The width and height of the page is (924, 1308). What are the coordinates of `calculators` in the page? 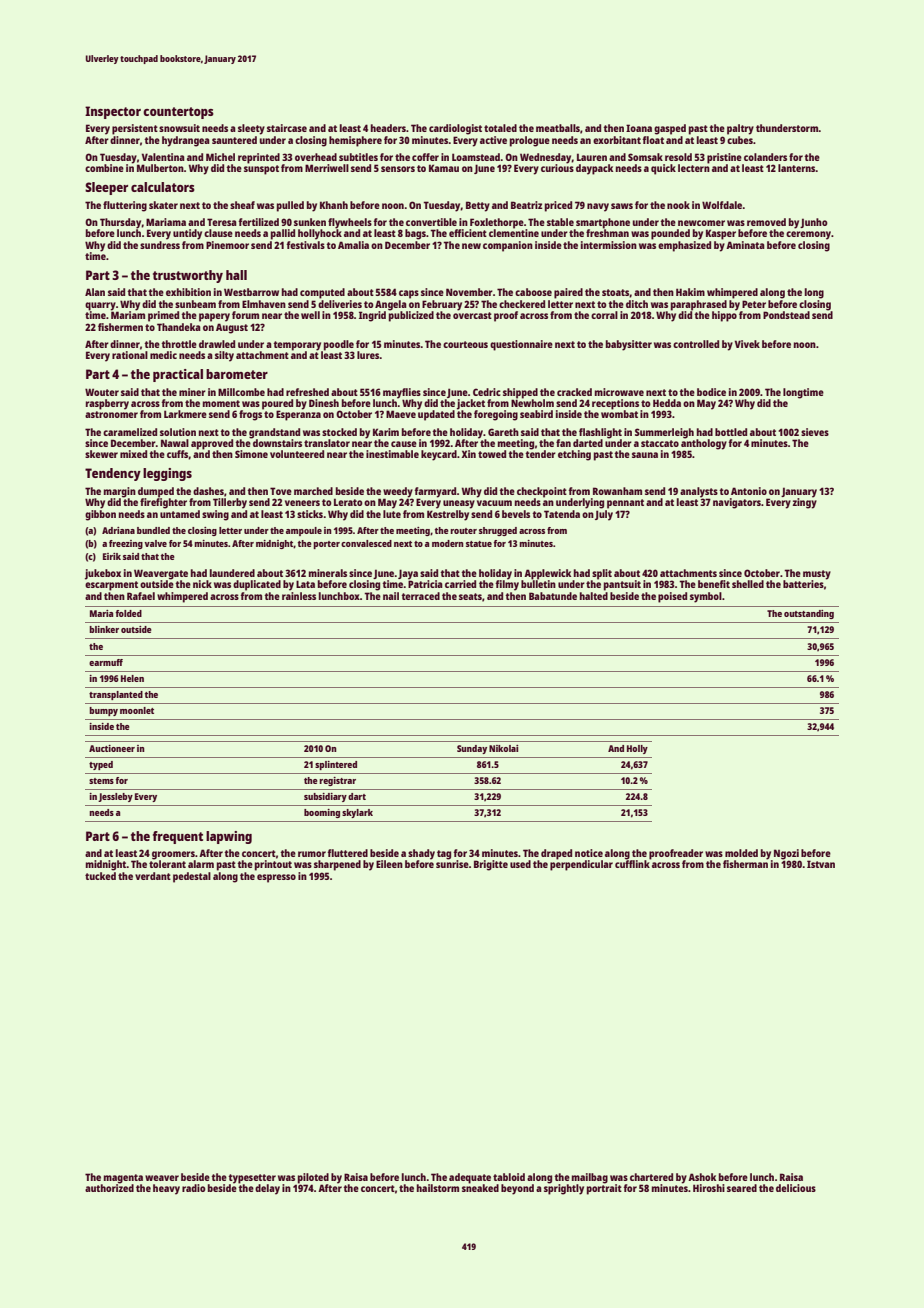 It's located at (163, 187).
